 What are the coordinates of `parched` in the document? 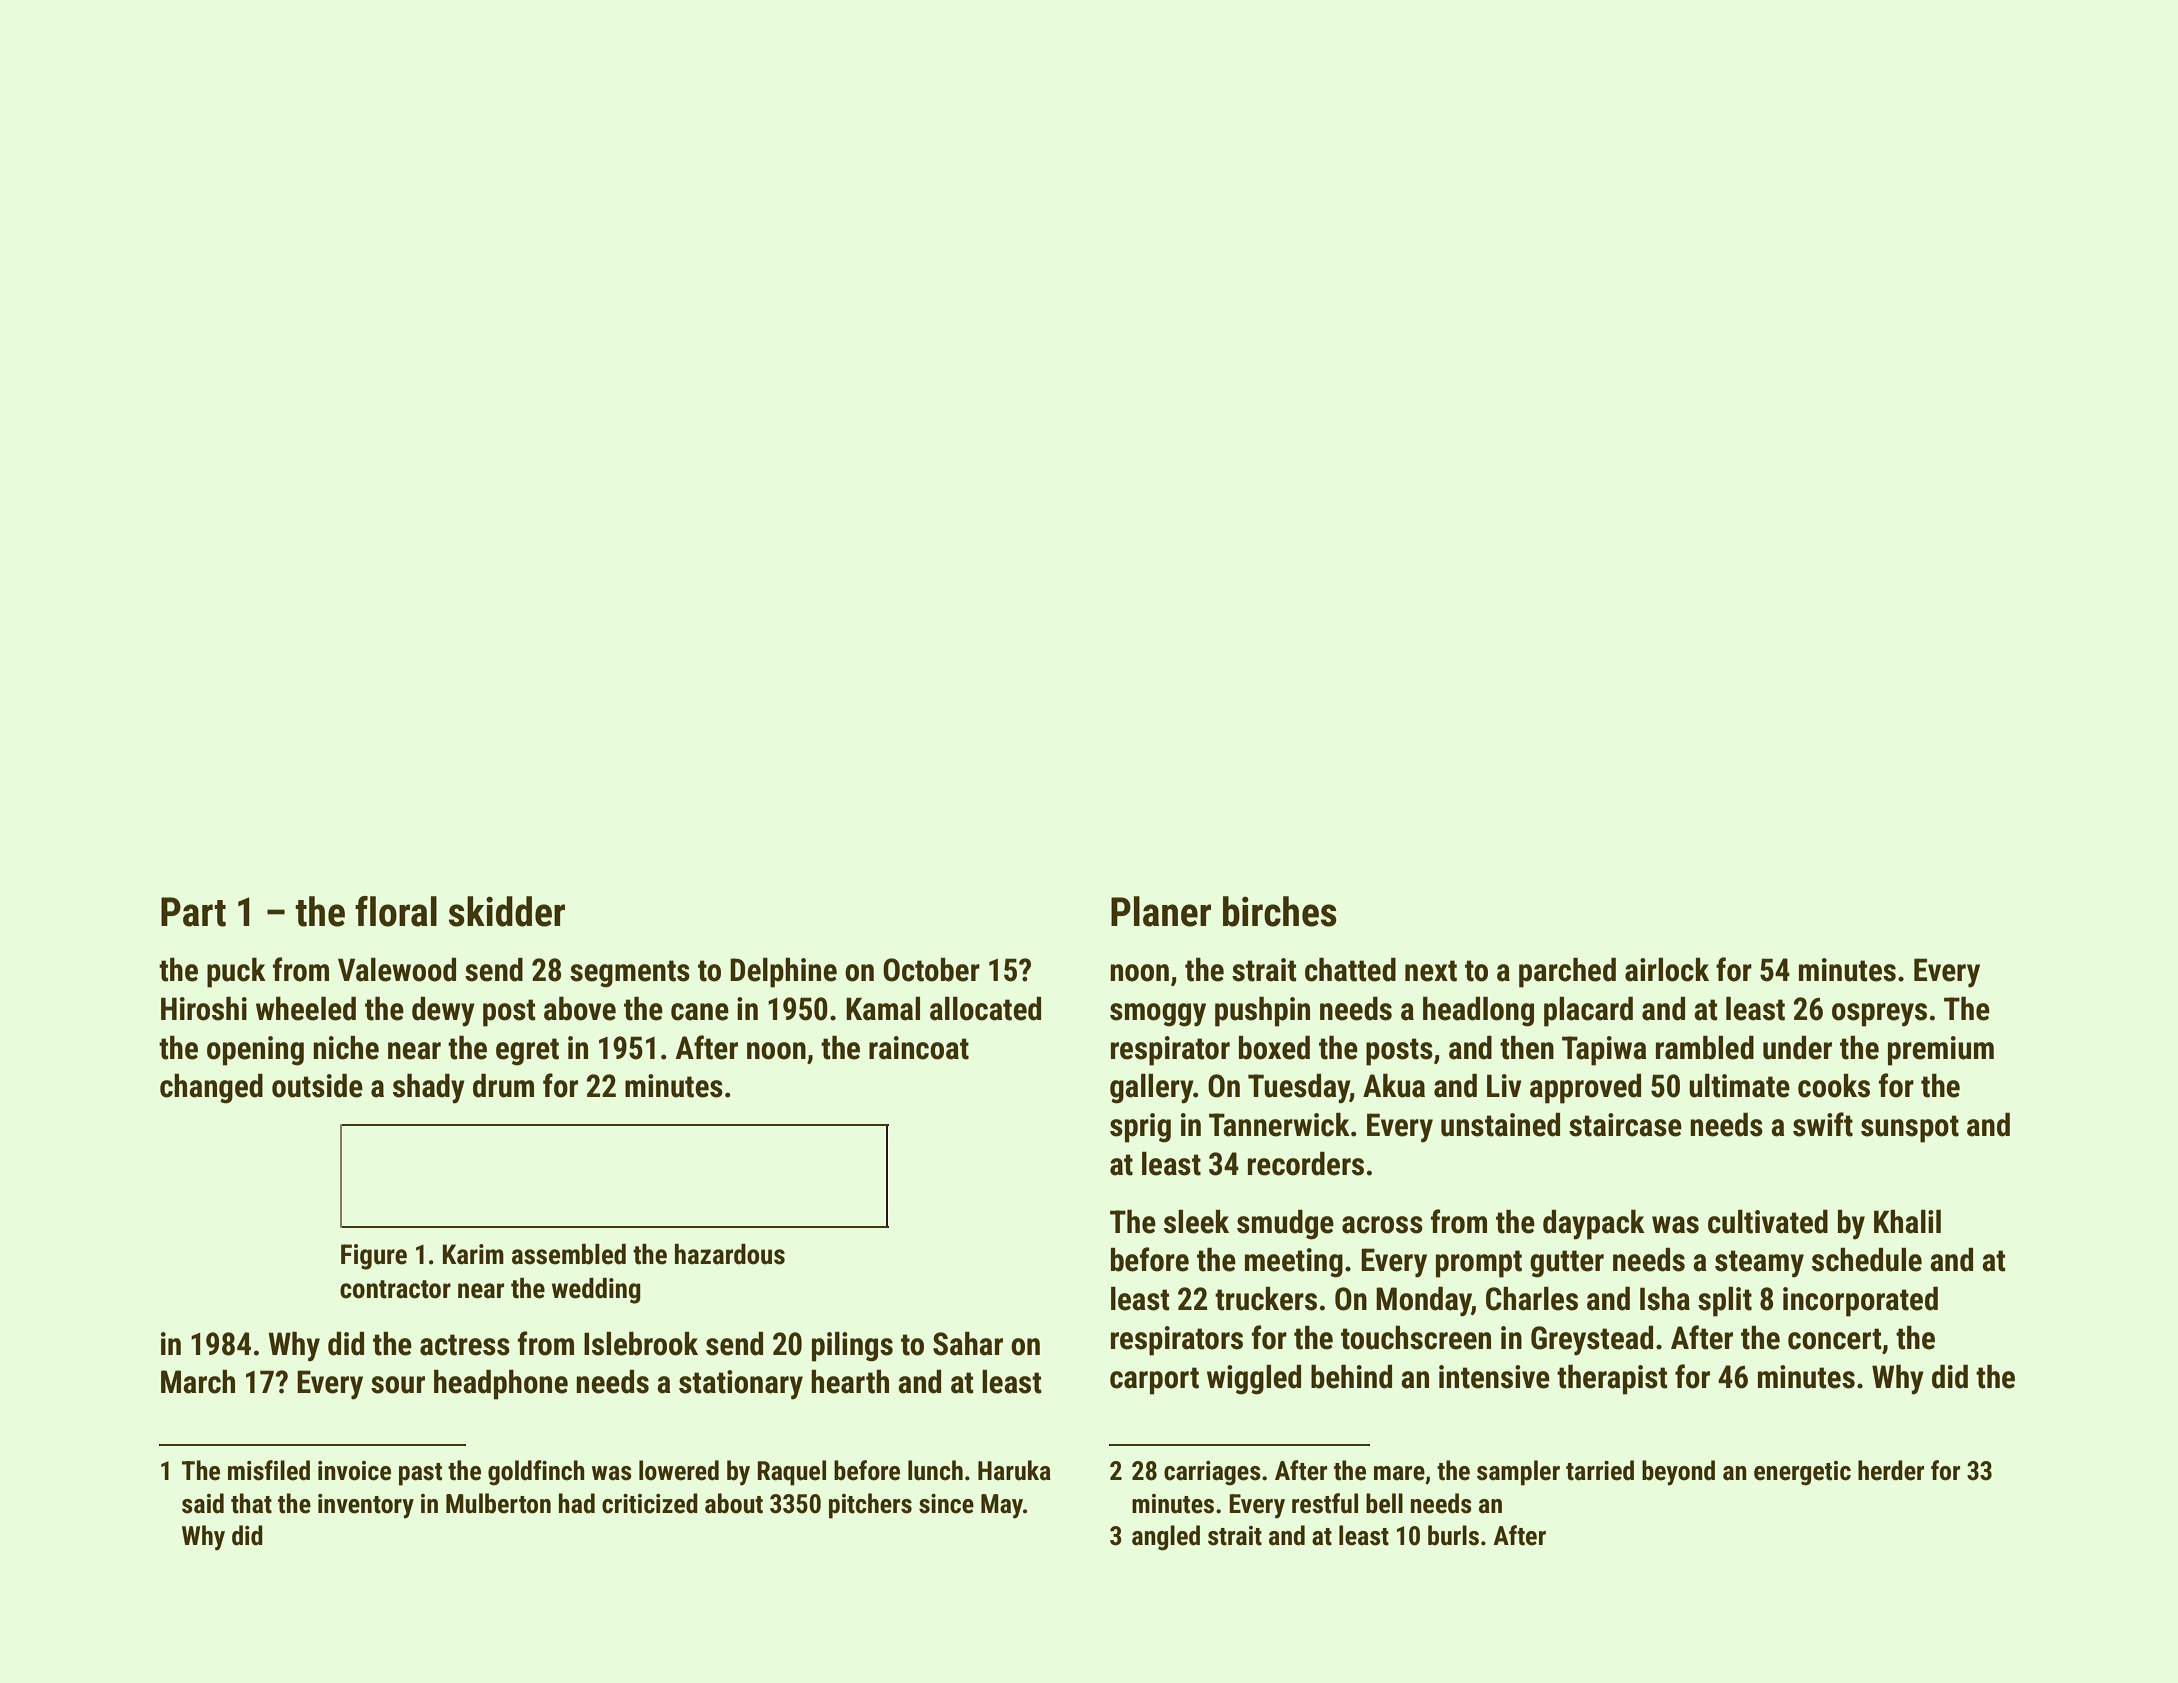 It's located at (1567, 973).
